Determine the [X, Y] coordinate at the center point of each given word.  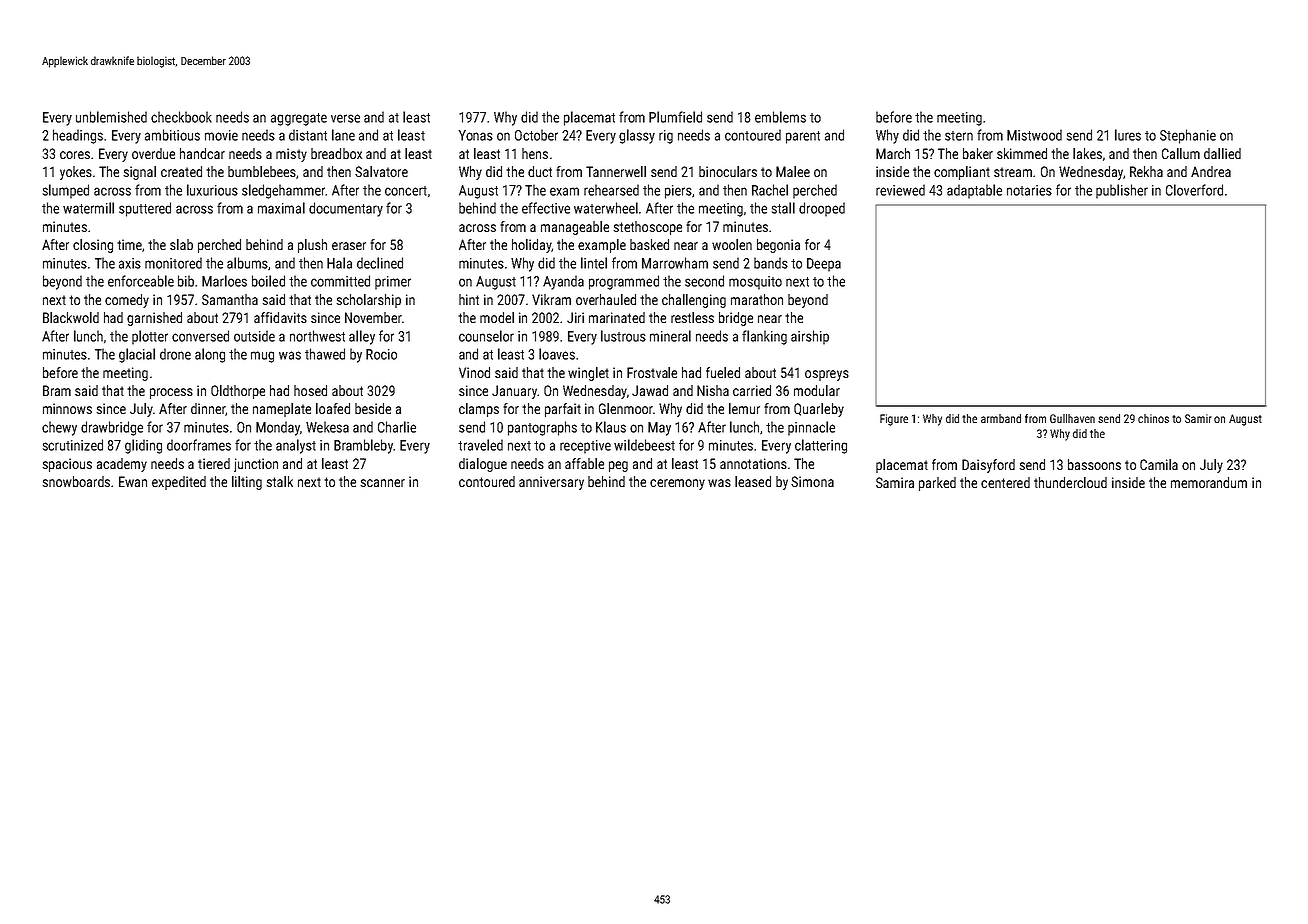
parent [803, 137]
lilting [247, 483]
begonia [778, 246]
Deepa [824, 265]
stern [959, 136]
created [181, 171]
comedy [127, 301]
